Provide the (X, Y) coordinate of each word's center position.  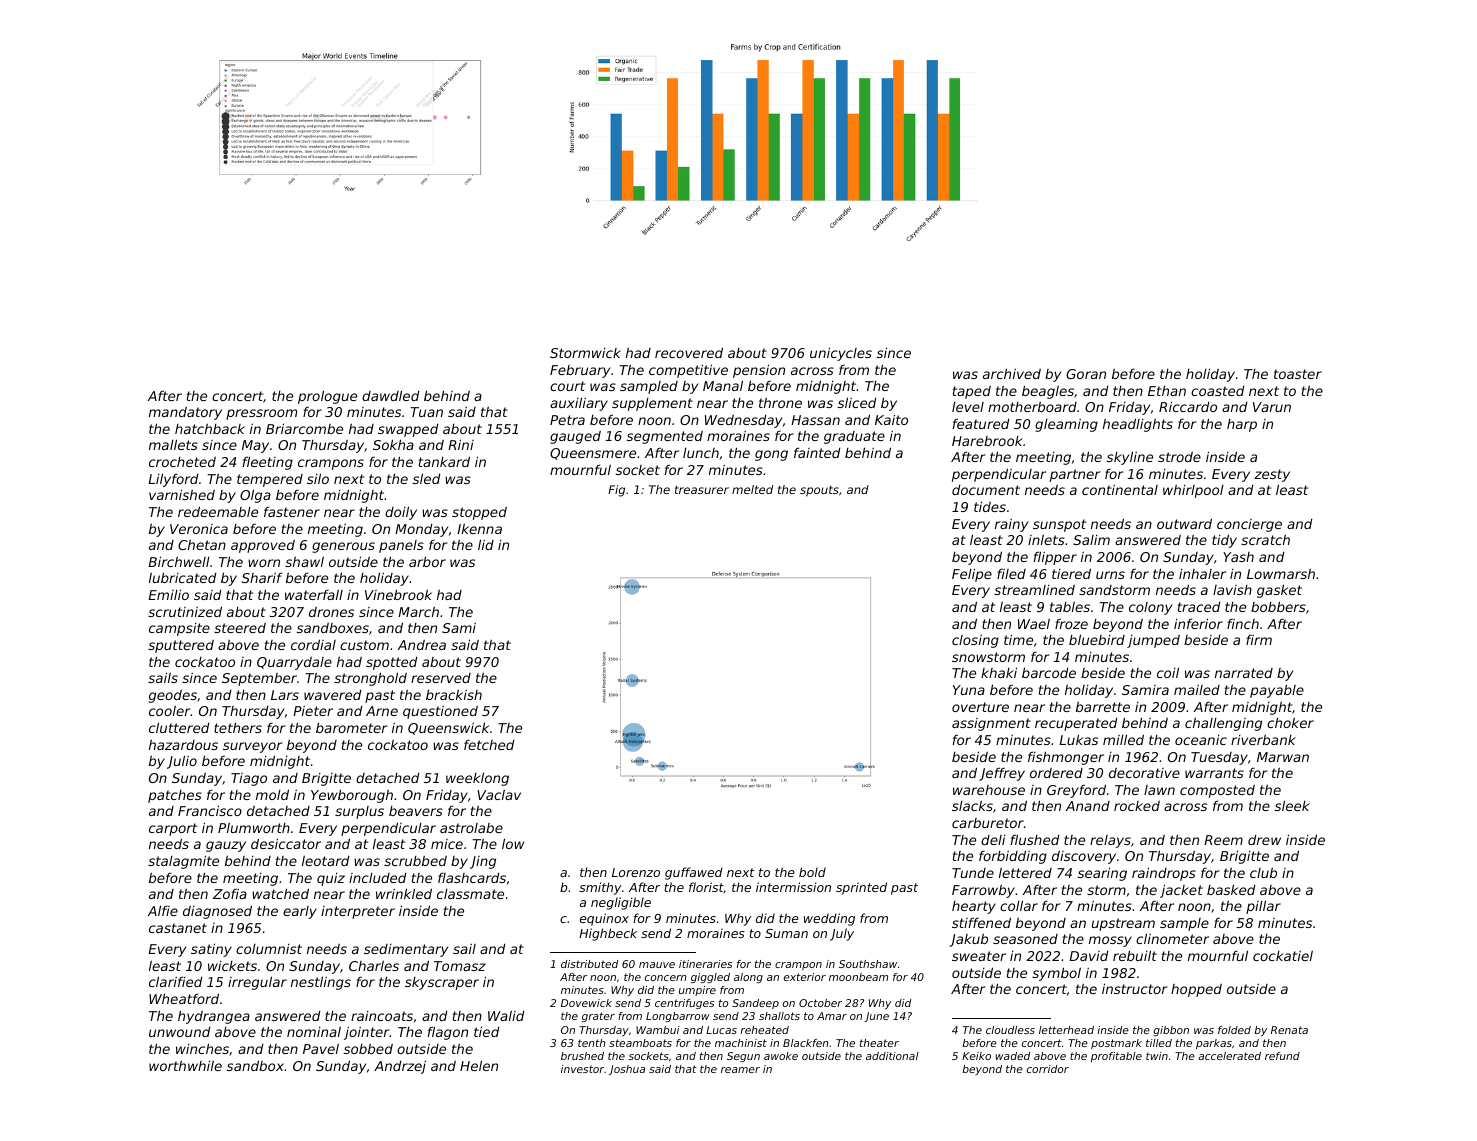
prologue (327, 397)
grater (598, 1017)
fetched (489, 745)
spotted (391, 663)
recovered (689, 352)
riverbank (1263, 740)
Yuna (969, 690)
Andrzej (400, 1067)
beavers (416, 811)
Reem (1223, 840)
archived (1012, 373)
